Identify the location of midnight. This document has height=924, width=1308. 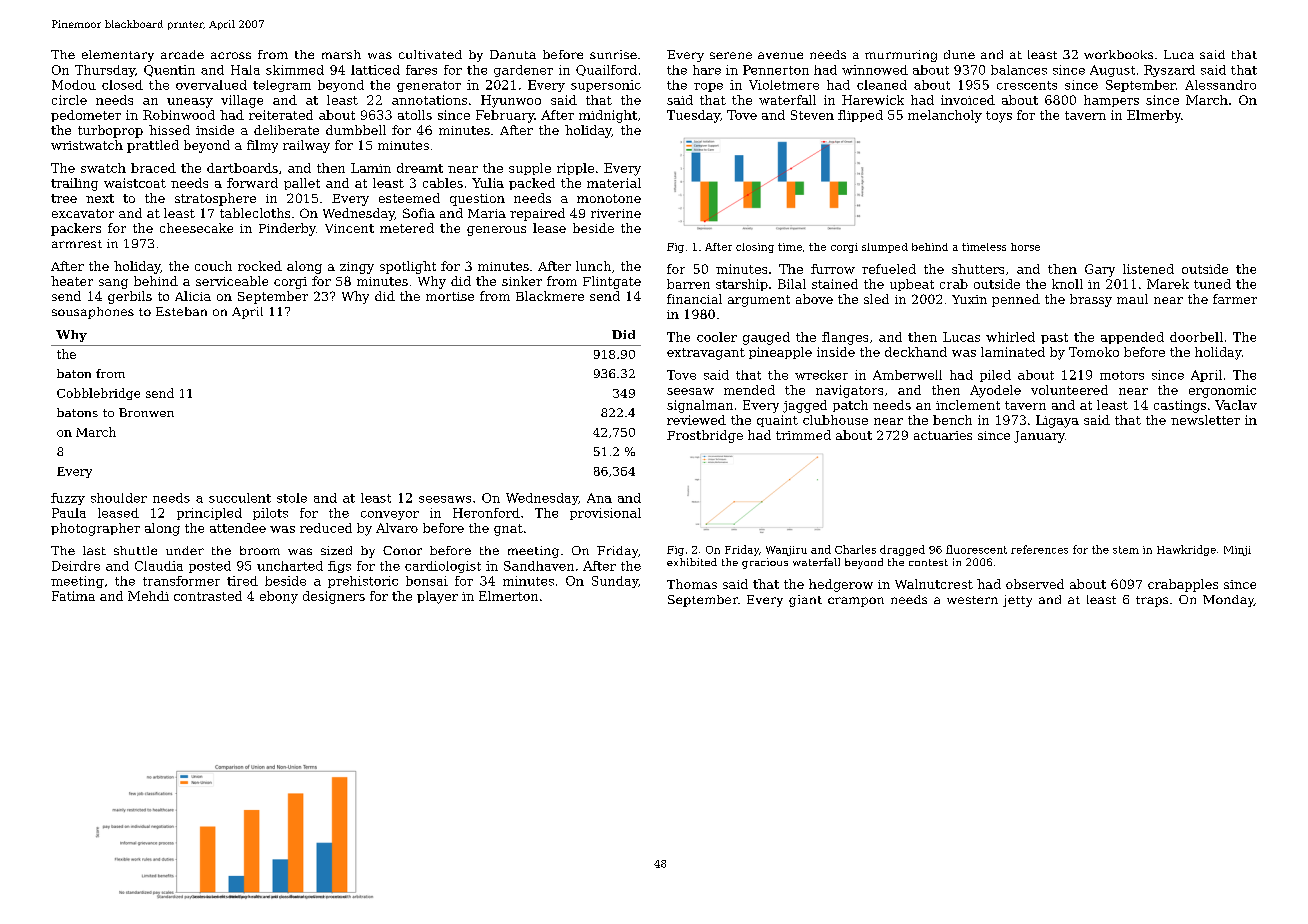
(608, 116).
